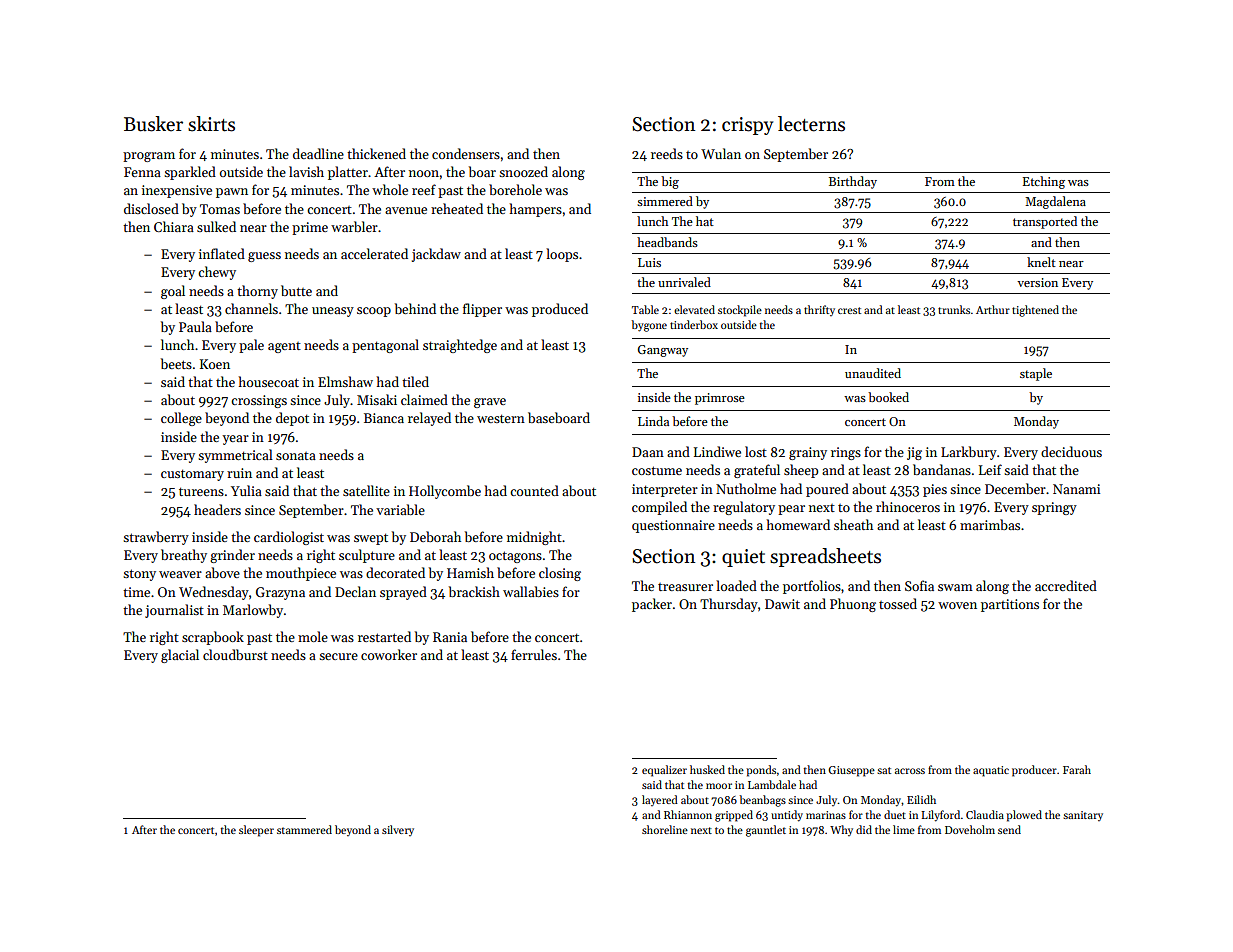 The image size is (1233, 952). I want to click on Paula, so click(195, 326).
